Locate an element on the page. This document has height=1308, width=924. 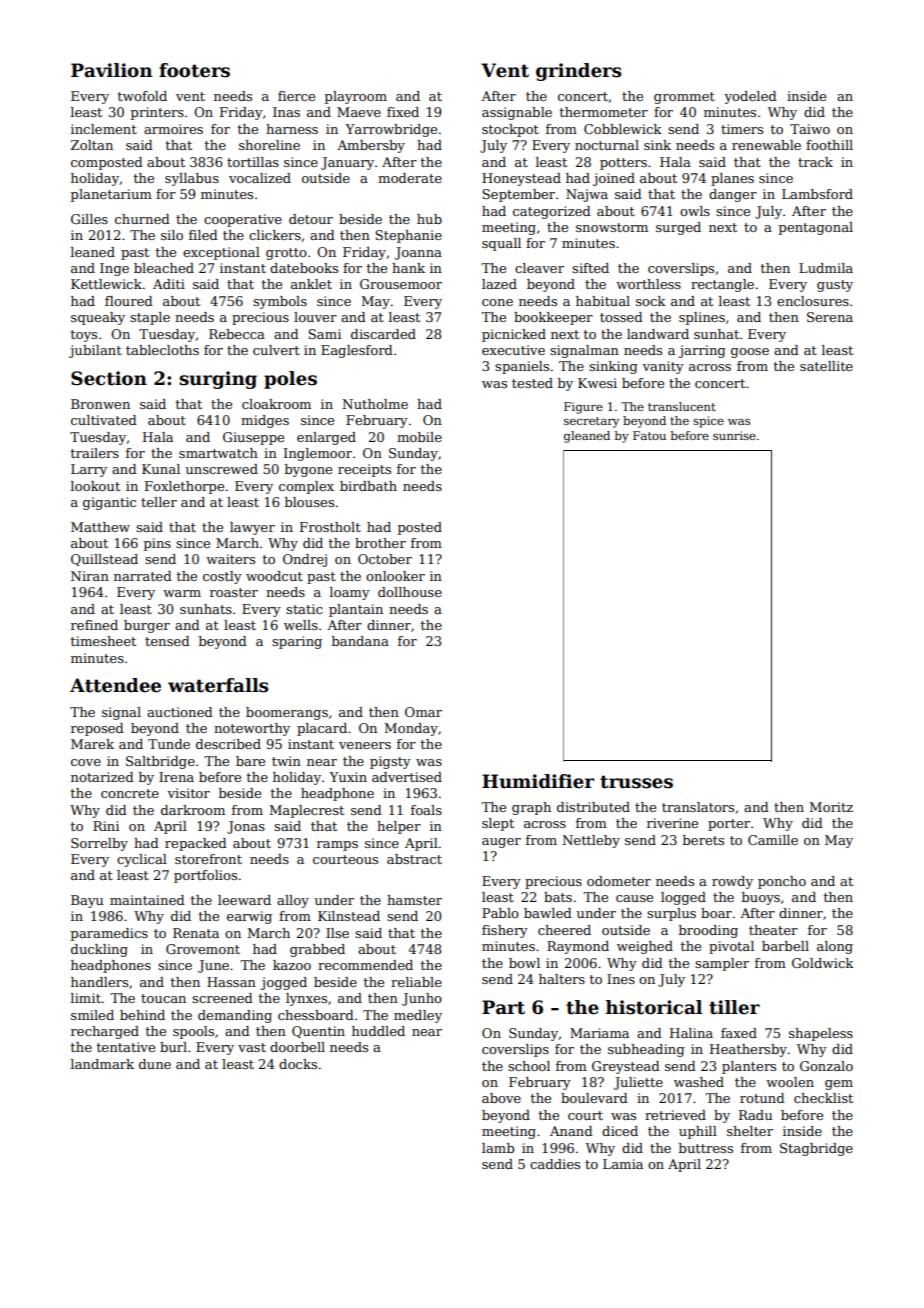
cause is located at coordinates (634, 898).
